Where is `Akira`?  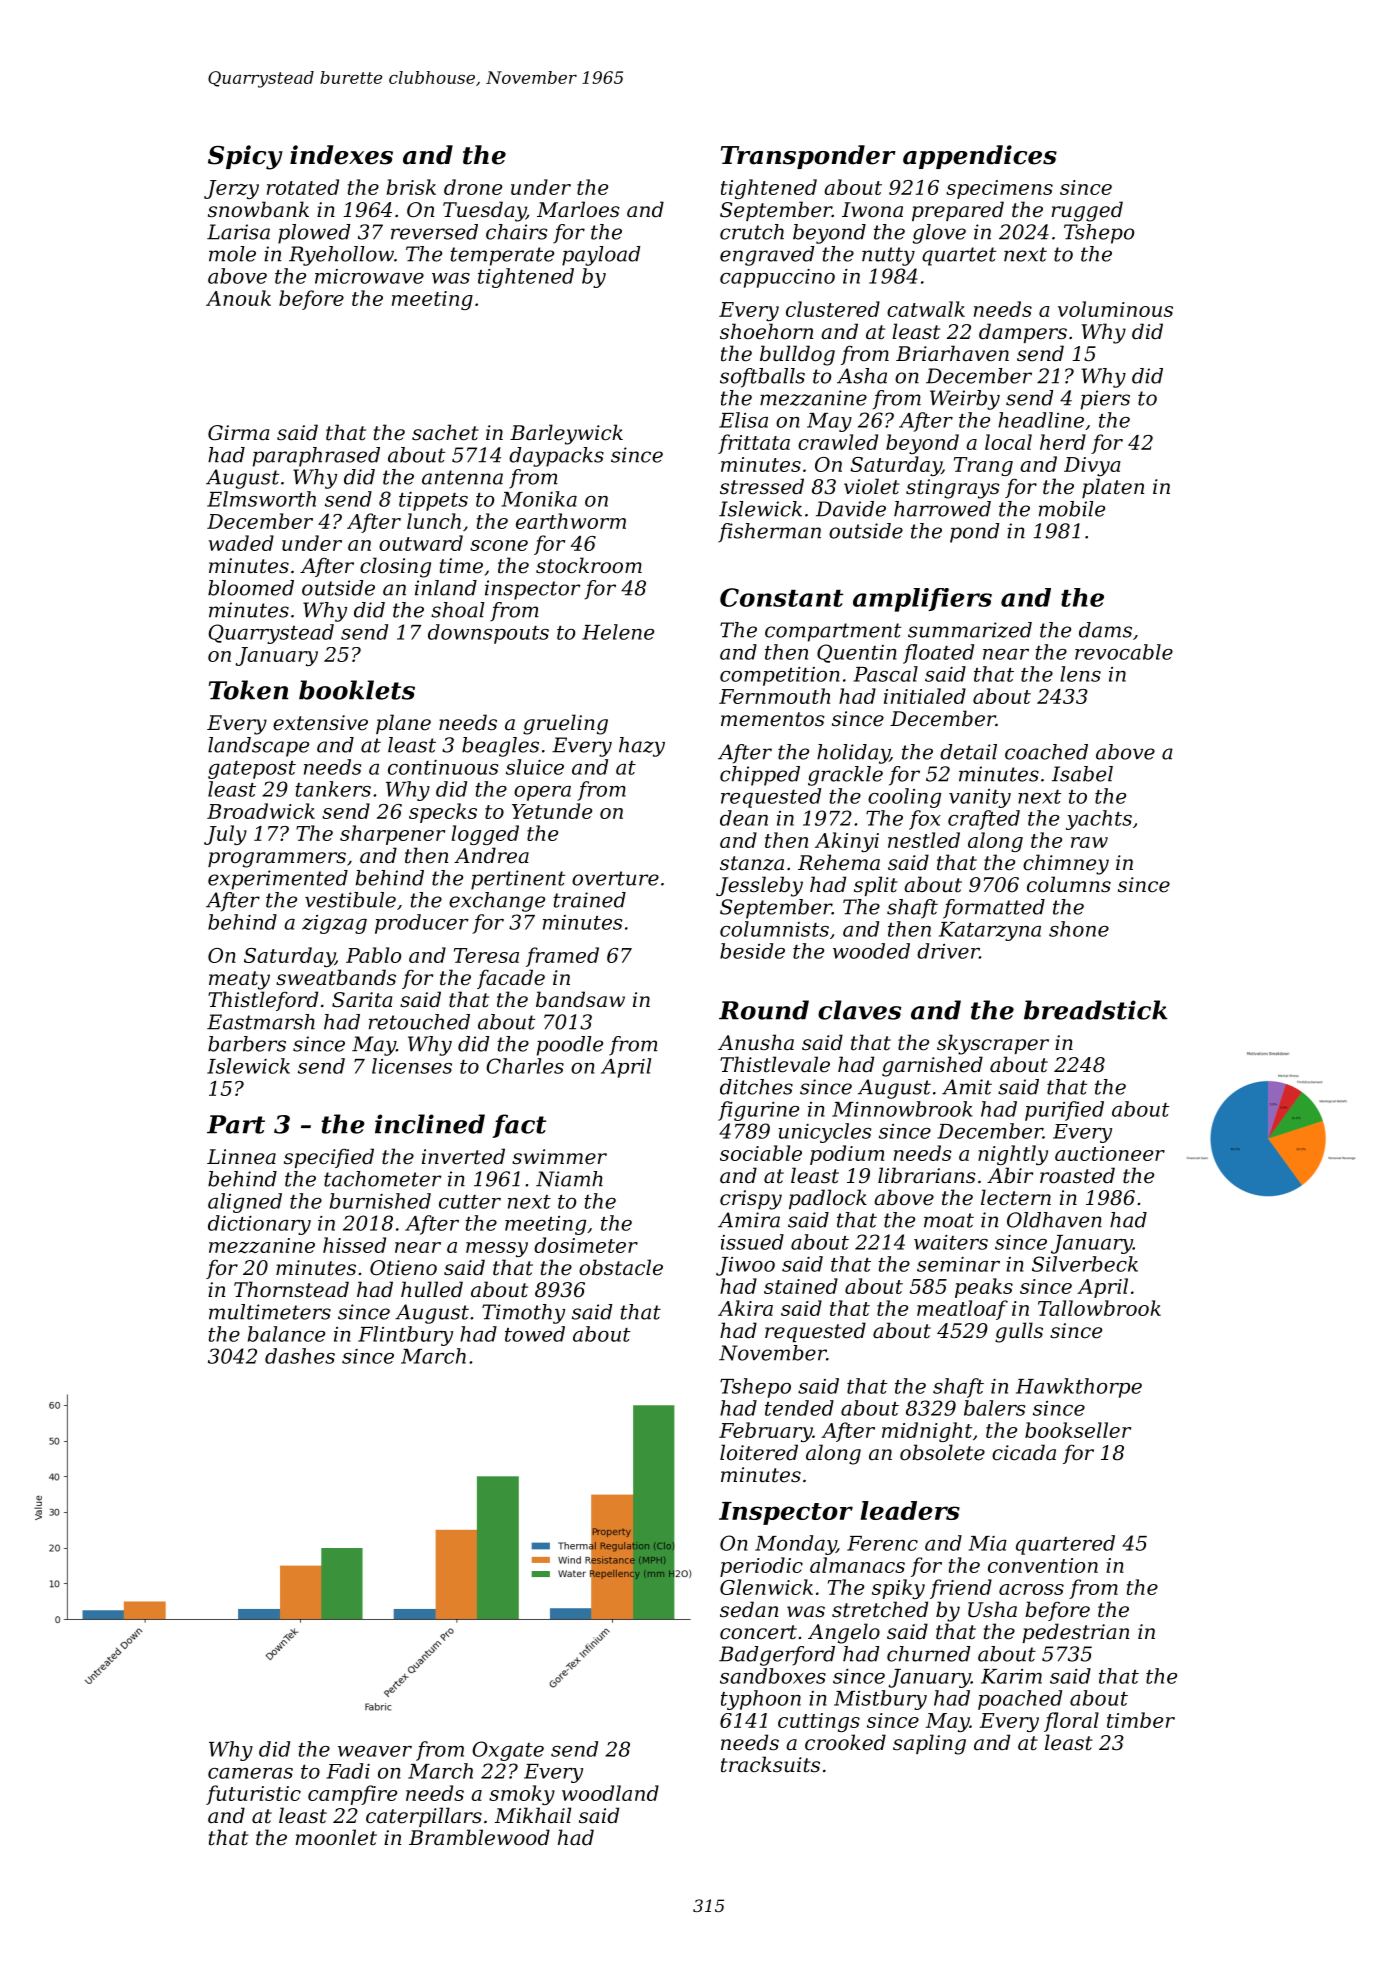 Akira is located at coordinates (745, 1308).
